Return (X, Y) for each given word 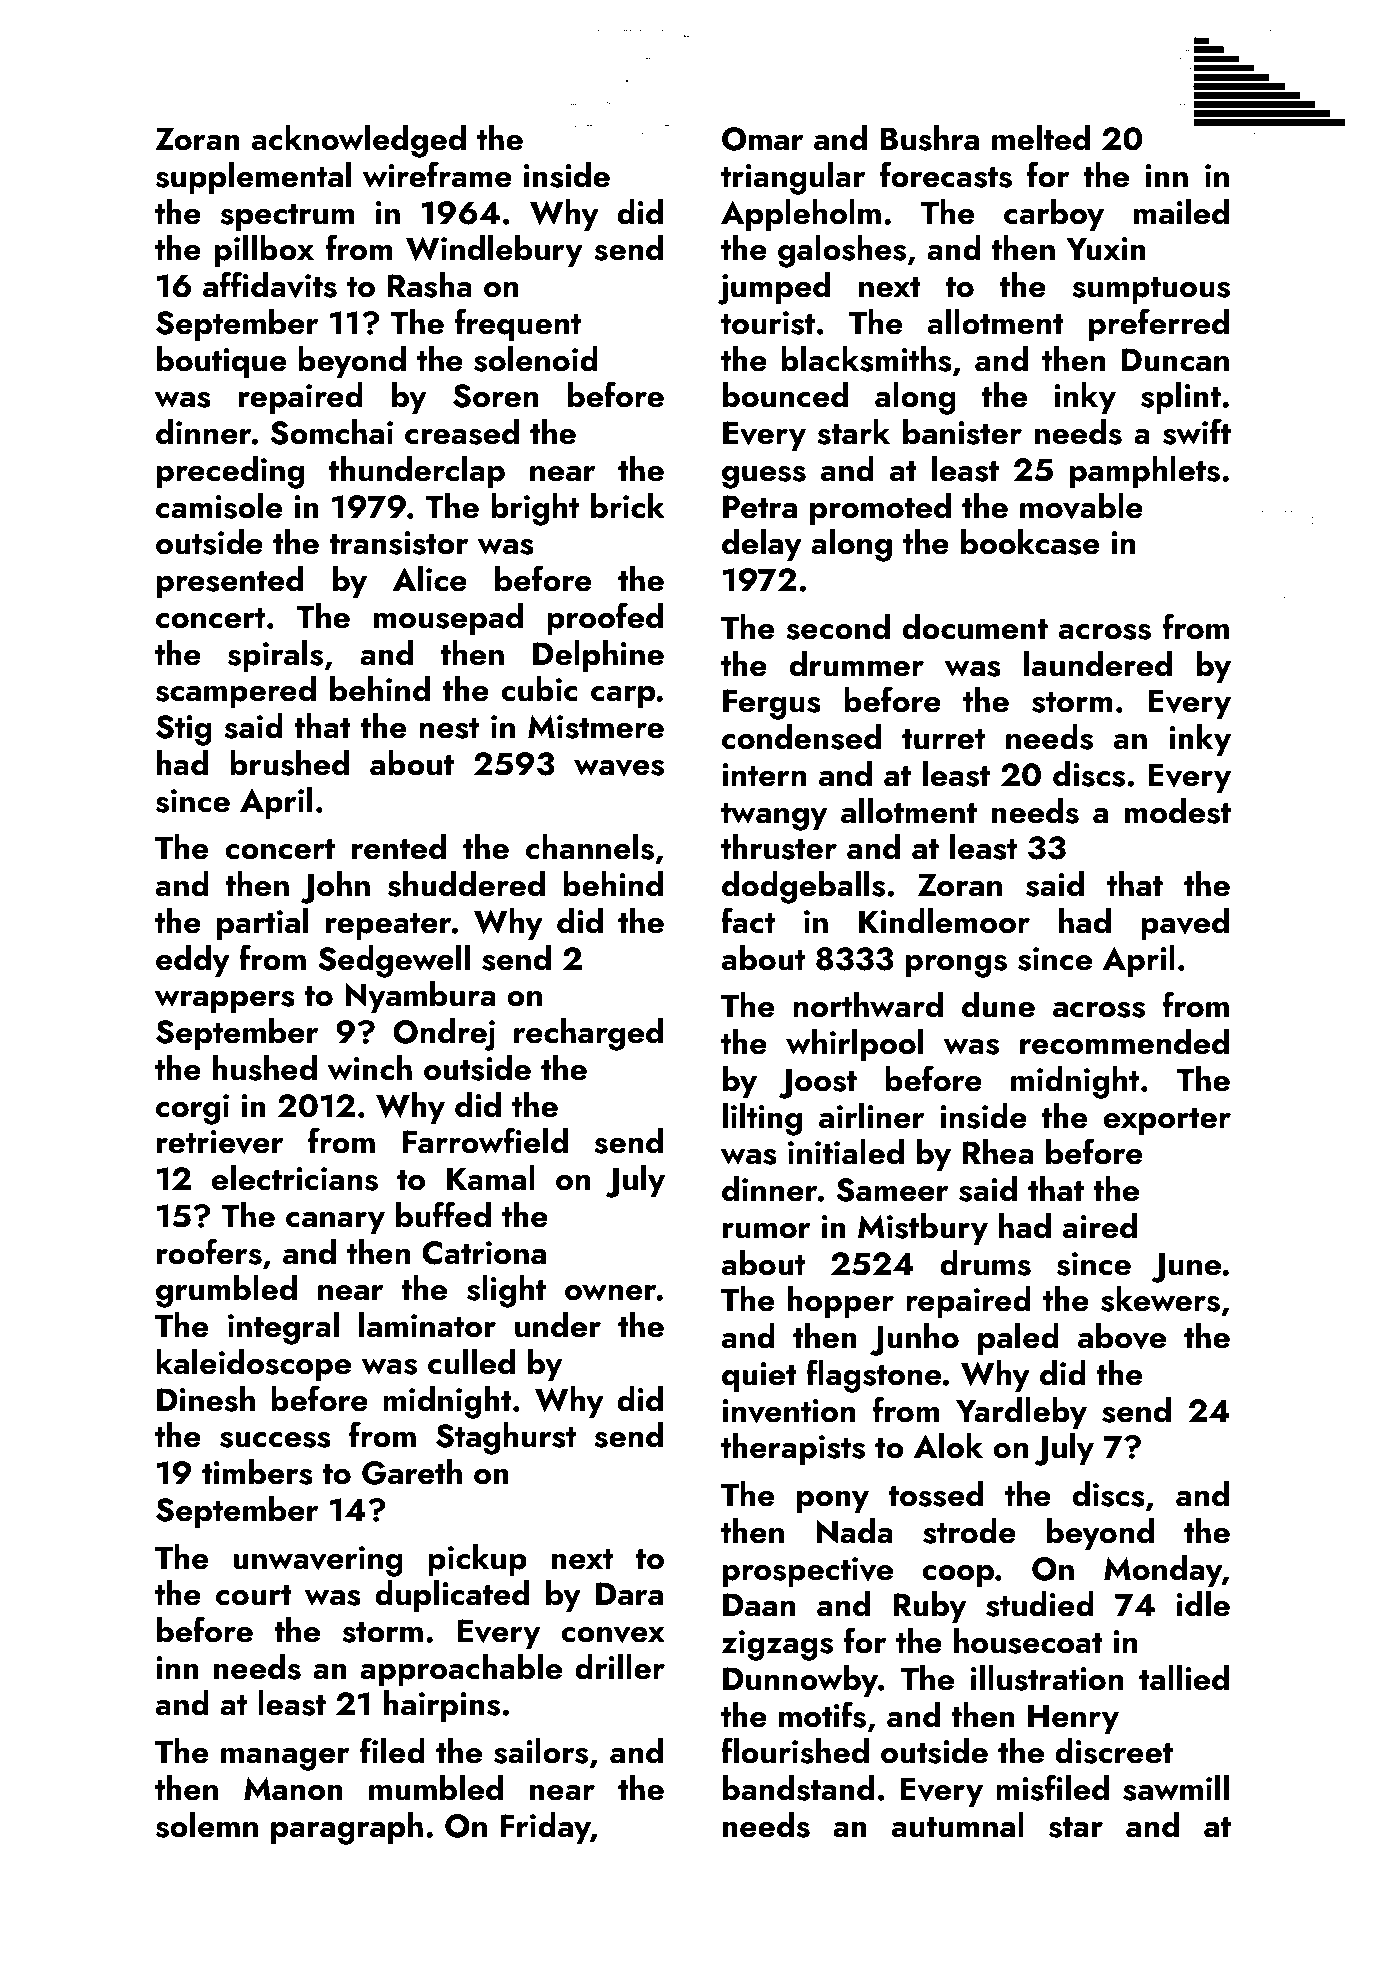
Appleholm (801, 215)
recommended (1124, 1042)
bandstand (798, 1788)
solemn (207, 1825)
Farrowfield (485, 1140)
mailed (1181, 212)
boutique (221, 362)
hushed (265, 1068)
